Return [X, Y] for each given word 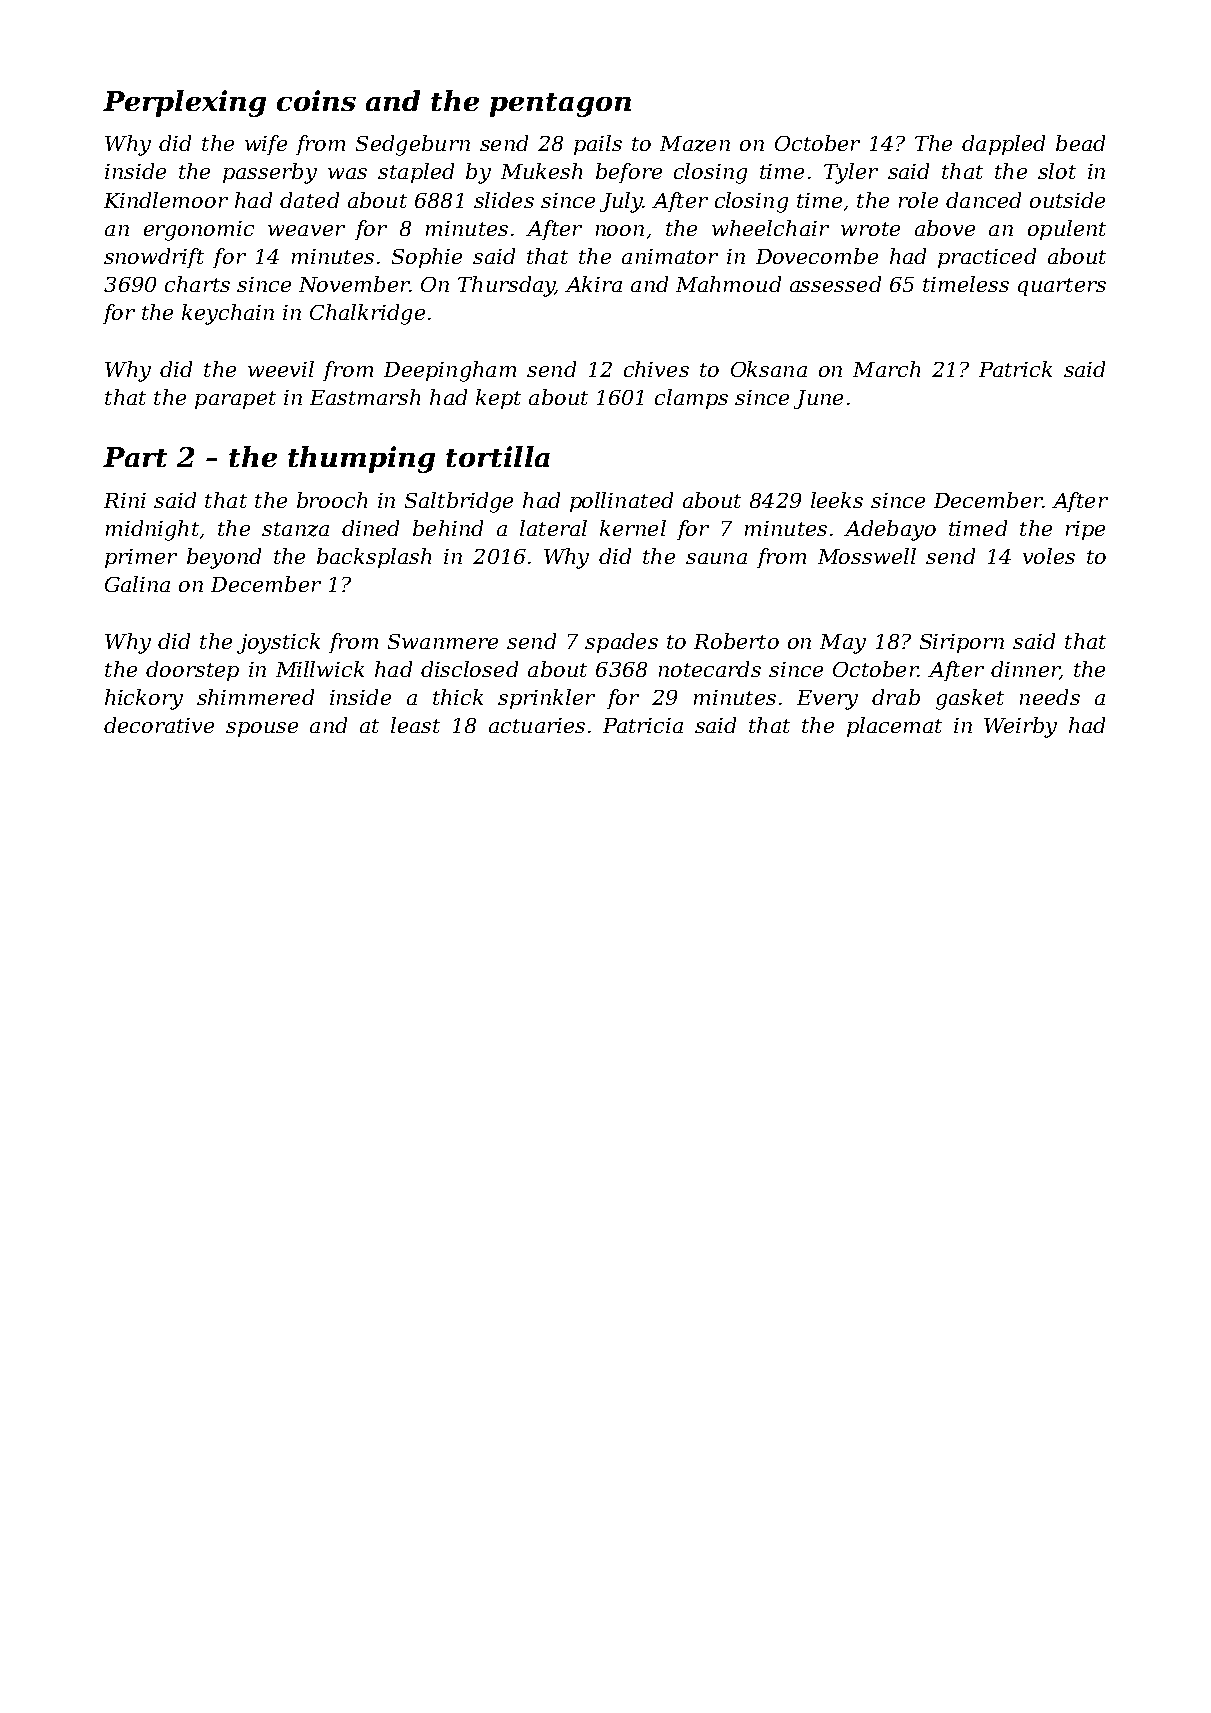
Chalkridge [367, 314]
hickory [144, 699]
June [818, 399]
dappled [1003, 145]
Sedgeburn [413, 145]
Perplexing [184, 103]
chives [656, 369]
